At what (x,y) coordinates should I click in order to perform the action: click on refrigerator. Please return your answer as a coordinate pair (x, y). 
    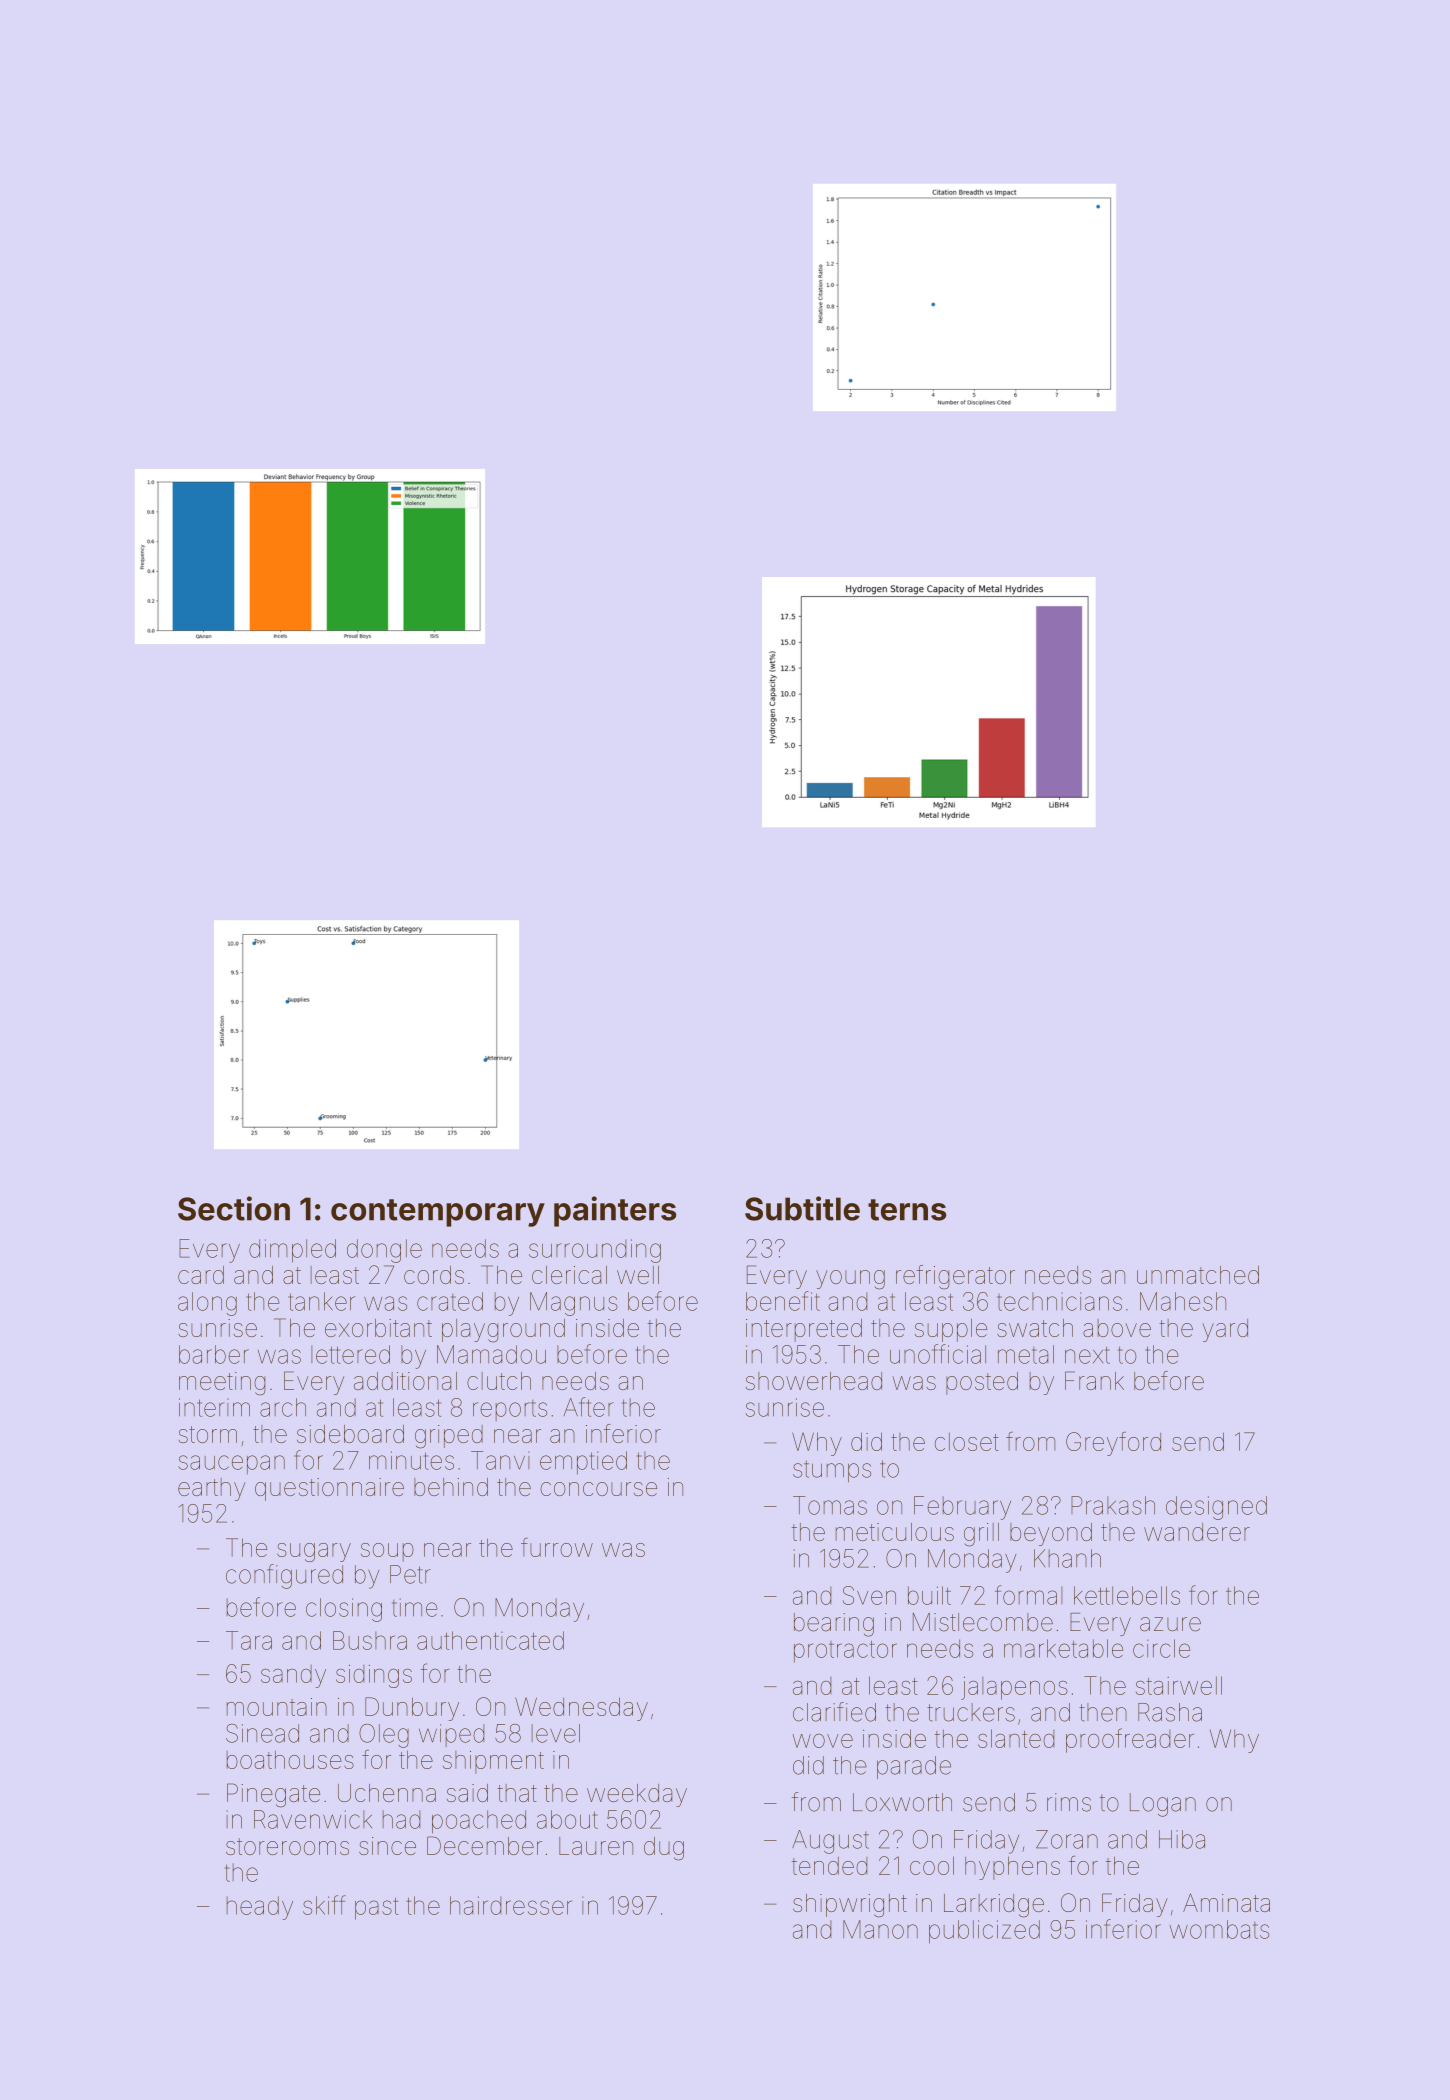
    Looking at the image, I should click on (955, 1277).
